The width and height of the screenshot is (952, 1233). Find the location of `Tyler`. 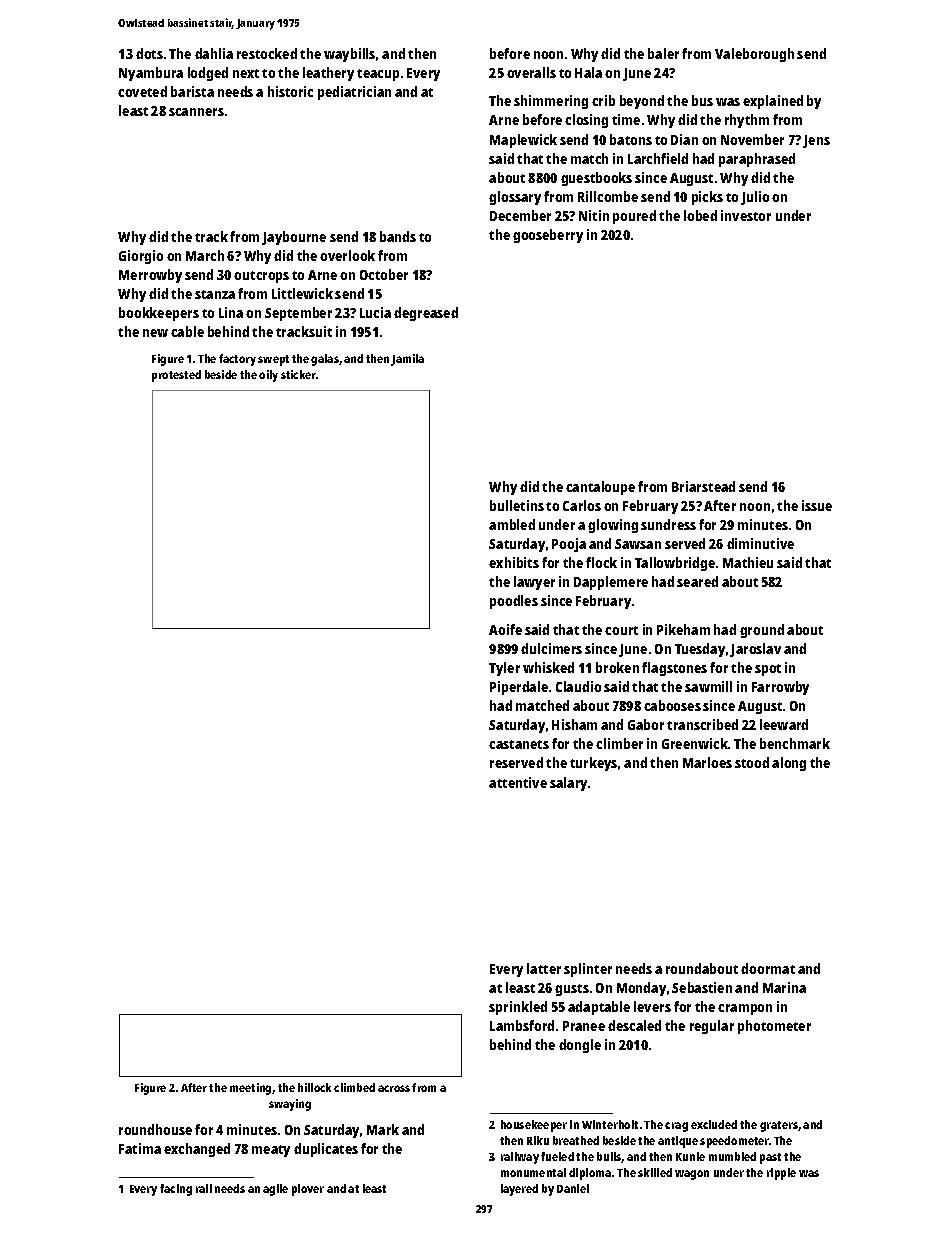

Tyler is located at coordinates (504, 669).
